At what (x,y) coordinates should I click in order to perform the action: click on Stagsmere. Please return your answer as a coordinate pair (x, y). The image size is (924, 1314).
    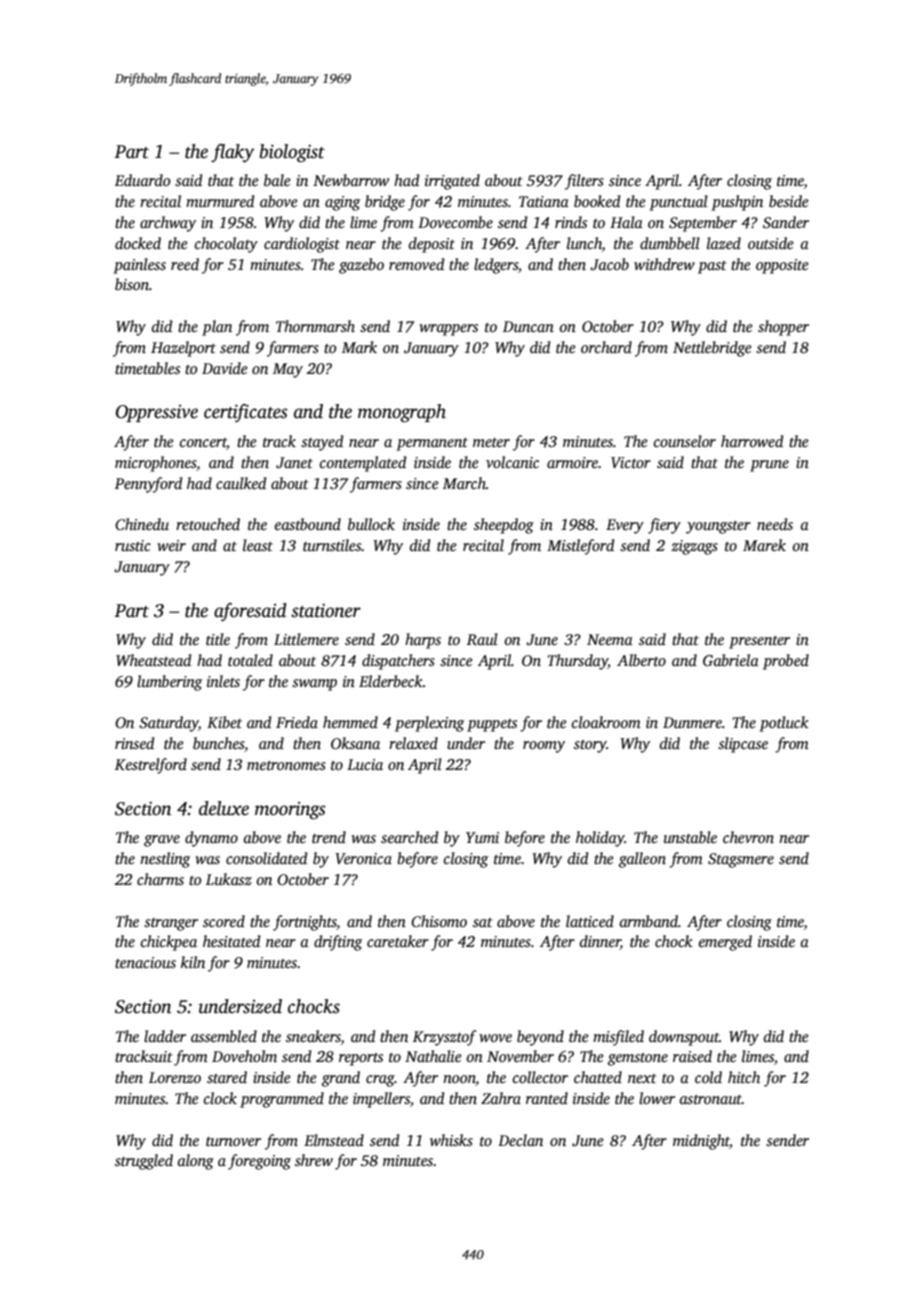
    Looking at the image, I should click on (741, 860).
